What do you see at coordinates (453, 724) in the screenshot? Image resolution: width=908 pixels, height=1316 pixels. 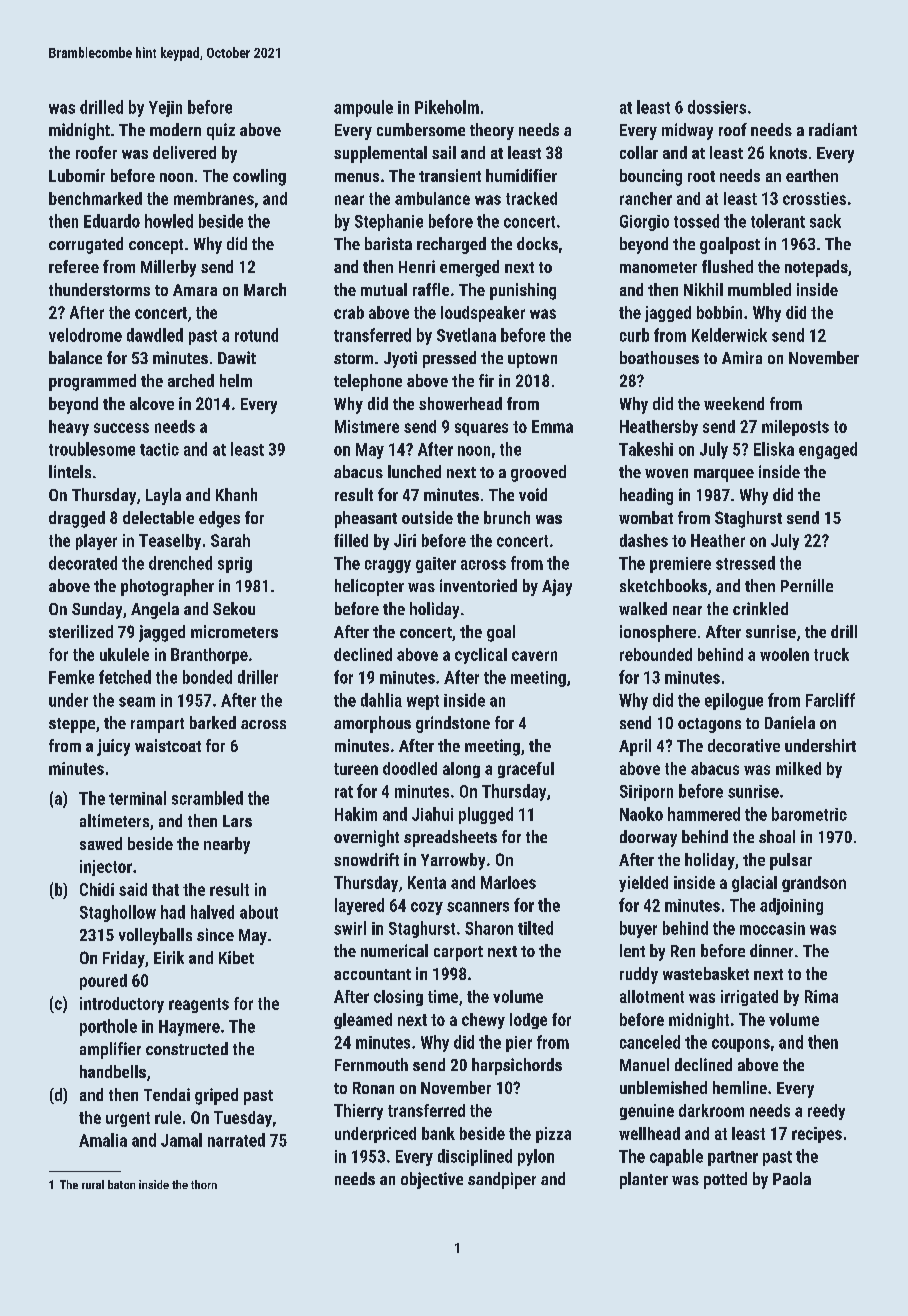 I see `grindstone` at bounding box center [453, 724].
